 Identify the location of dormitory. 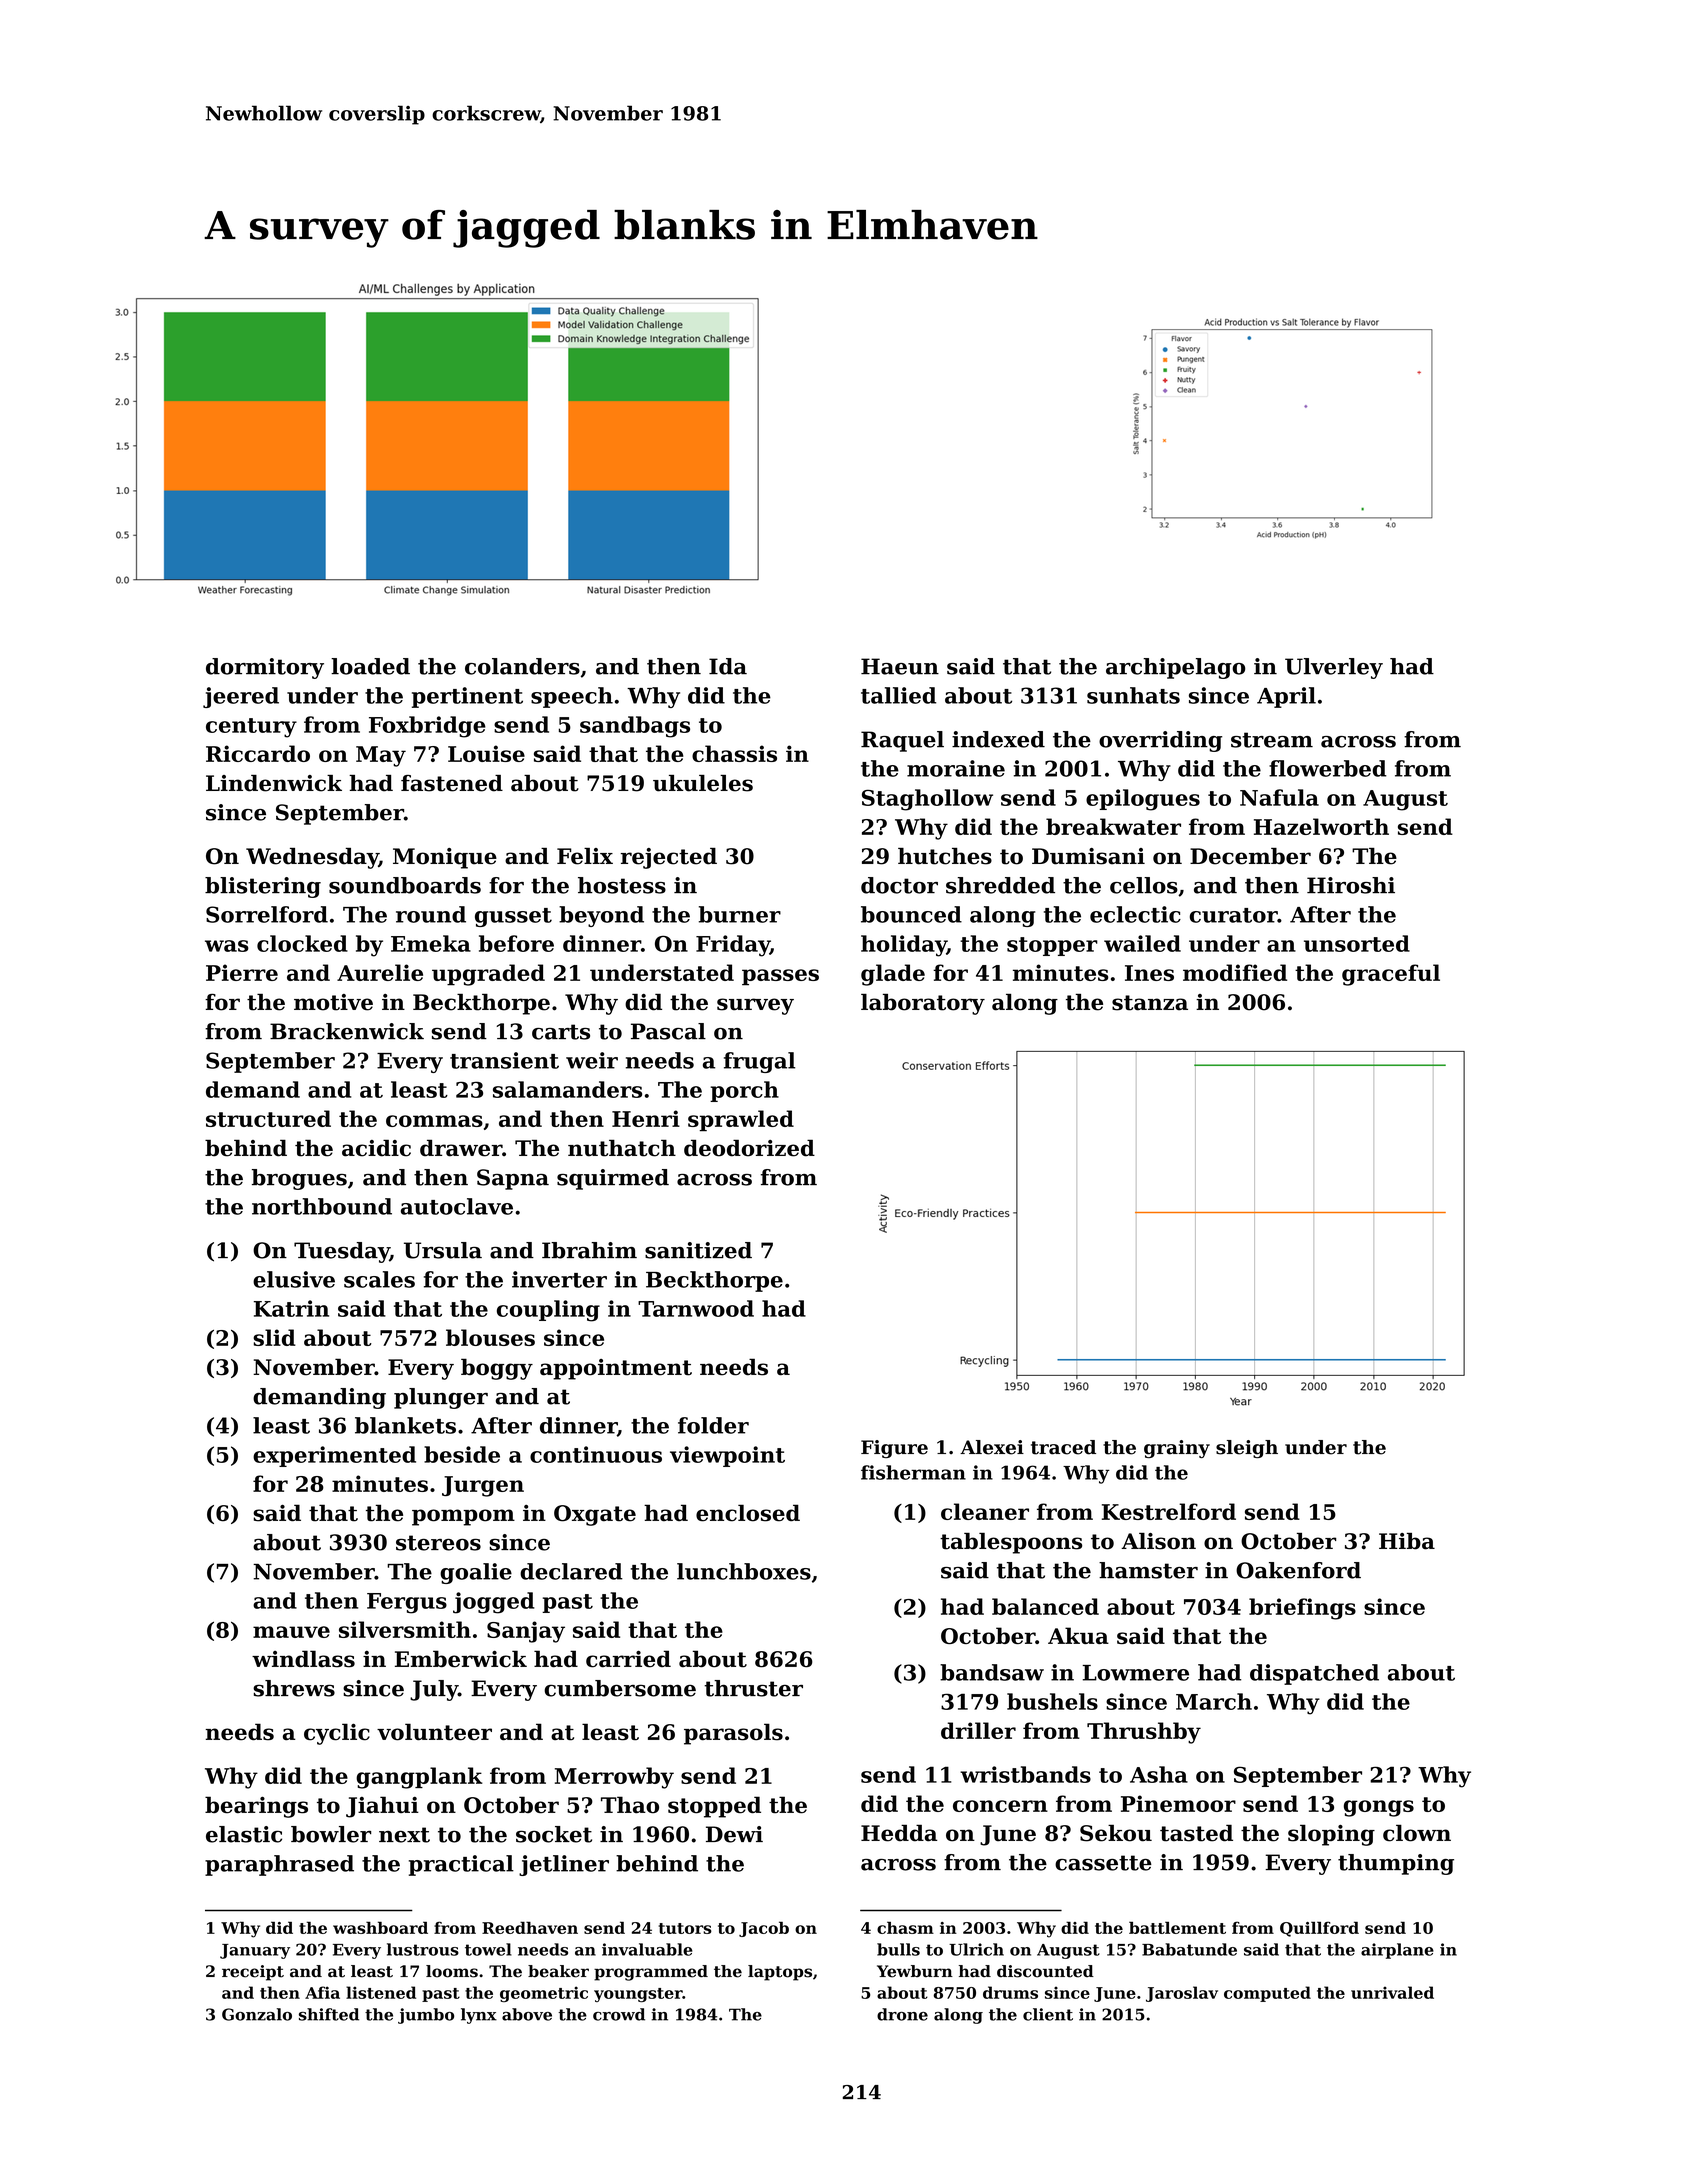
(265, 668).
